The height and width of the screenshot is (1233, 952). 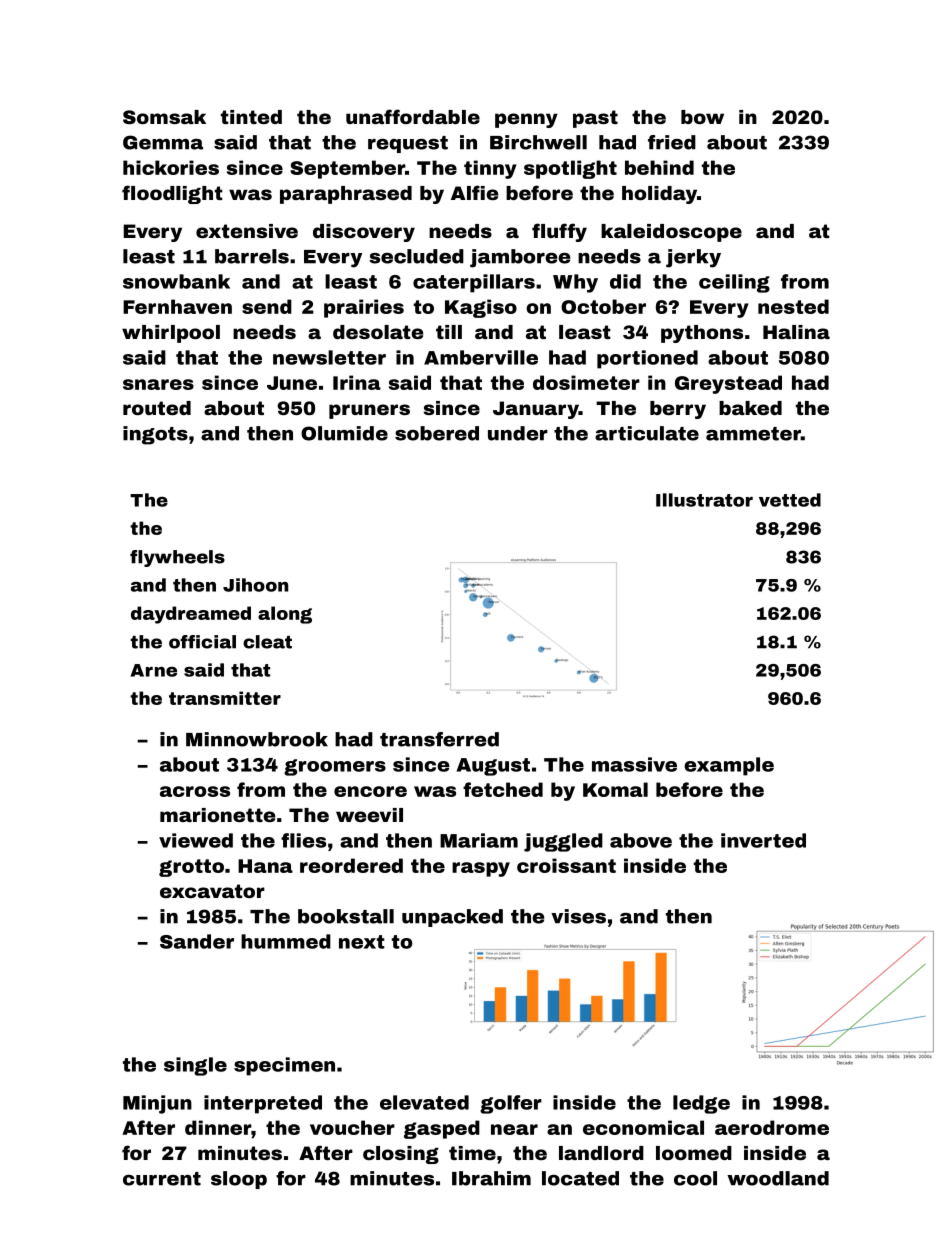 What do you see at coordinates (163, 142) in the screenshot?
I see `Gemma` at bounding box center [163, 142].
